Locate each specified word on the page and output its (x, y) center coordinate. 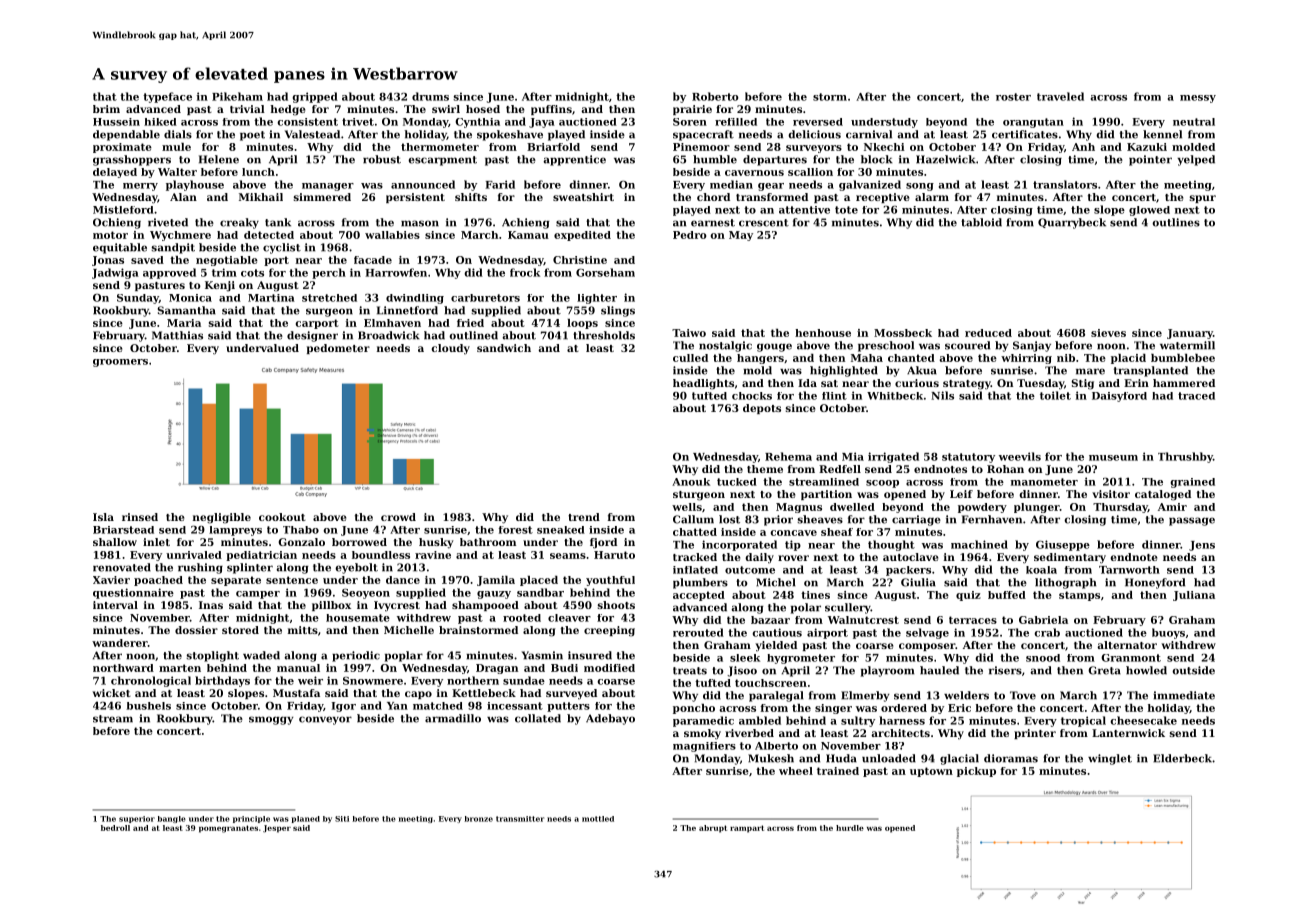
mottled (598, 819)
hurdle (850, 828)
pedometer (338, 349)
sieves (1108, 333)
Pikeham (237, 96)
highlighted (844, 371)
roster (1013, 97)
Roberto (715, 96)
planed (306, 819)
